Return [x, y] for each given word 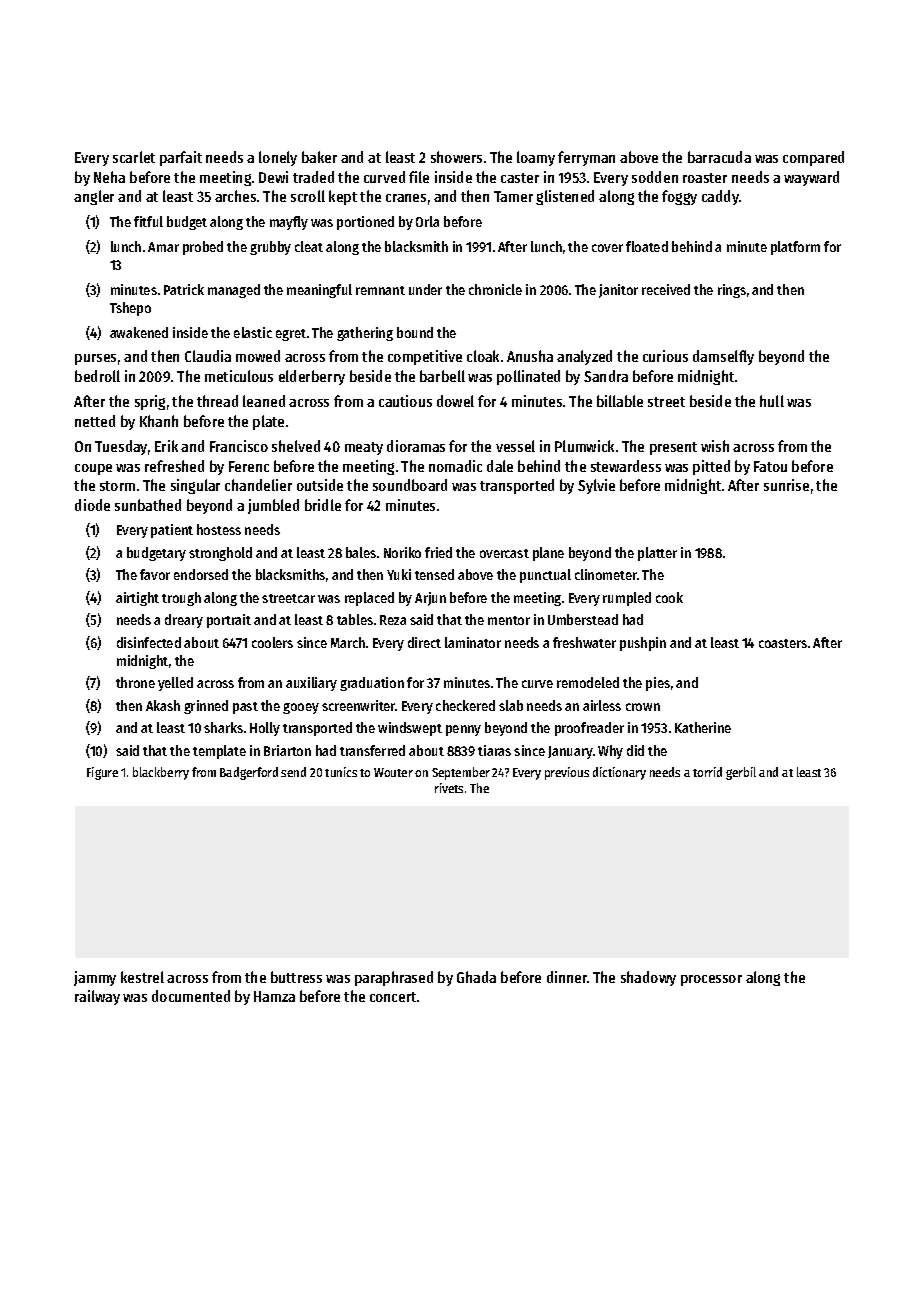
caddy [720, 197]
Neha [109, 177]
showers [456, 157]
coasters [783, 643]
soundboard [410, 485]
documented [191, 996]
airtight [137, 599]
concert [393, 997]
